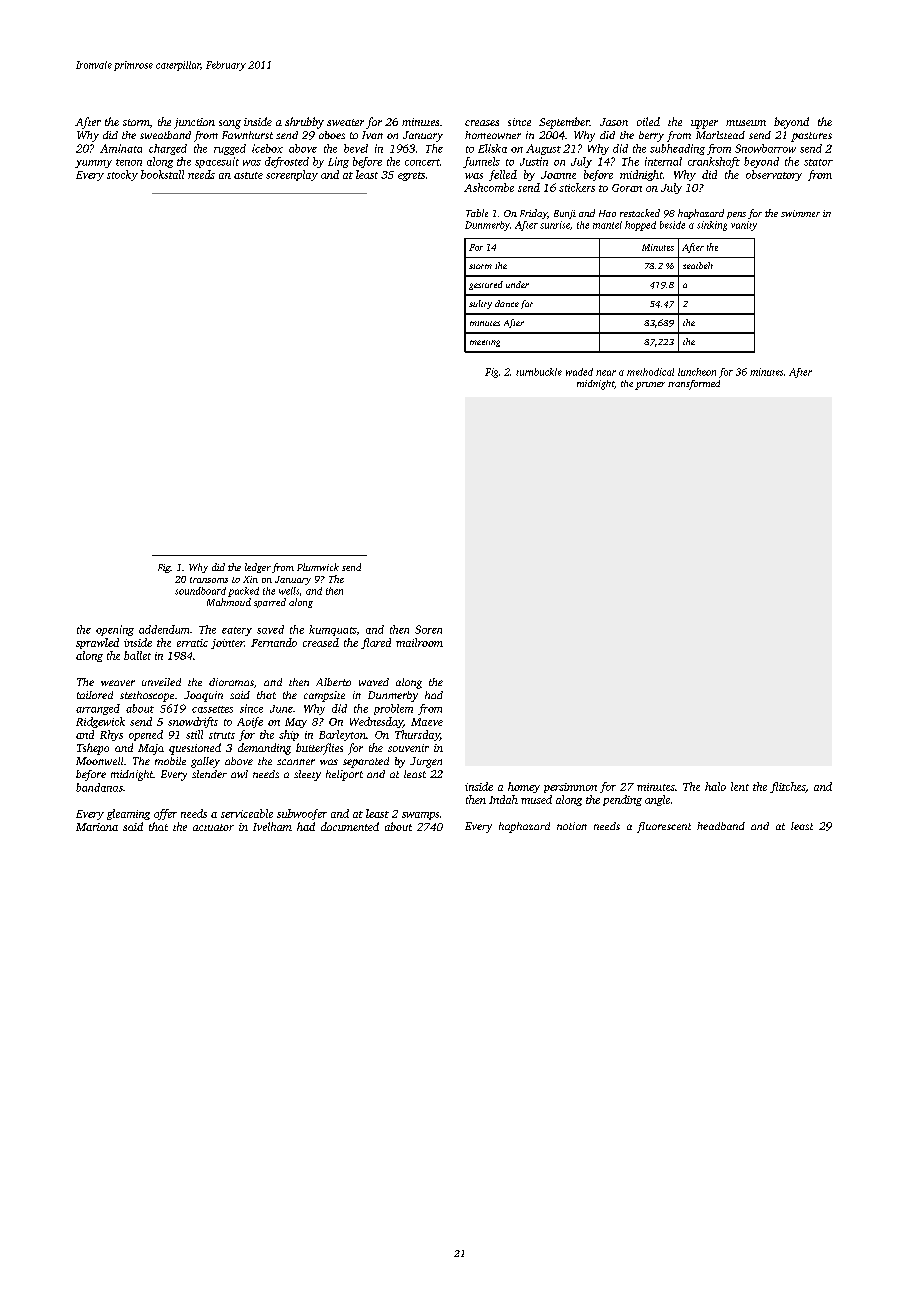  I want to click on Table, so click(477, 213).
